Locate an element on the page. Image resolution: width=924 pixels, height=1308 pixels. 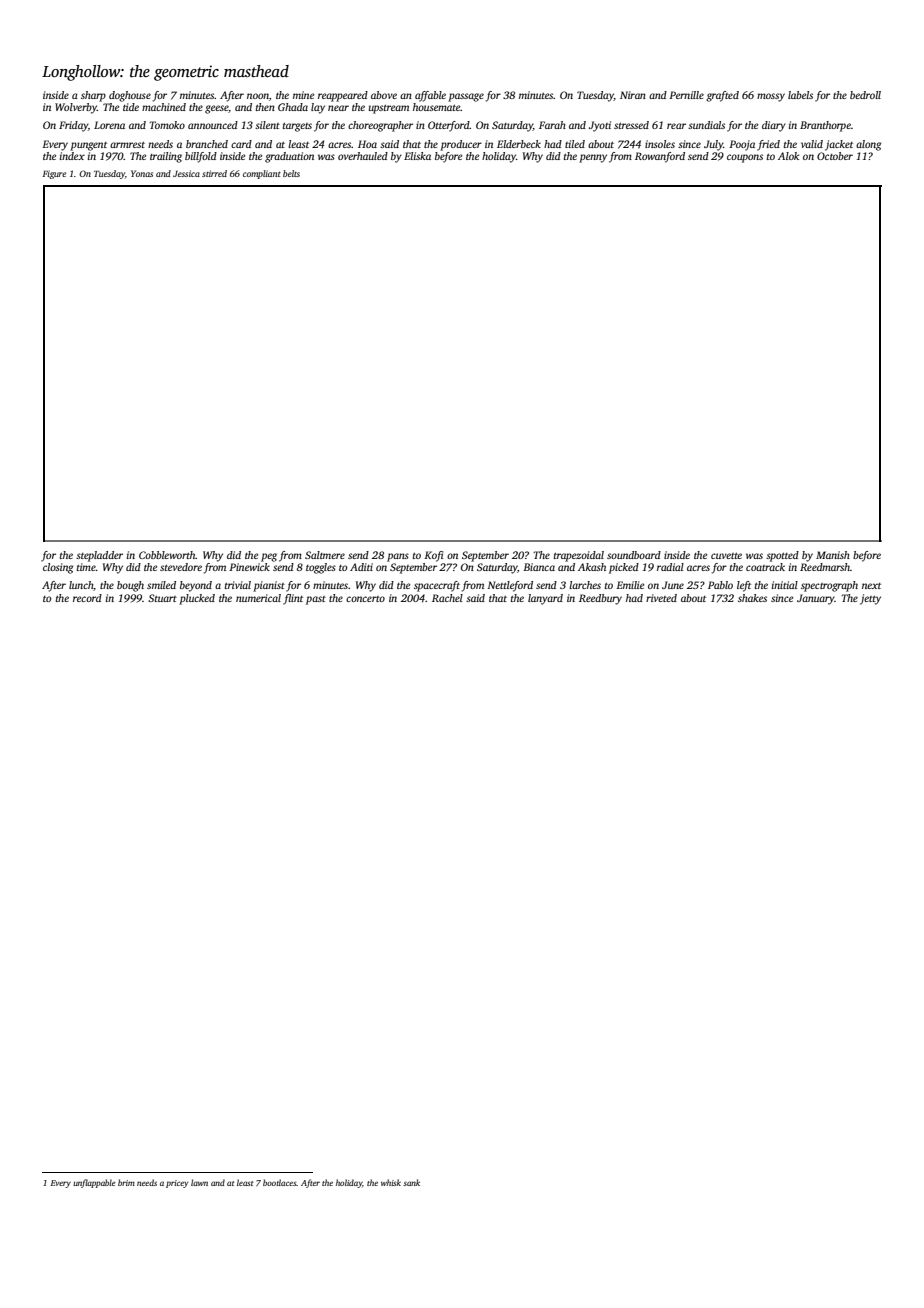
spotted is located at coordinates (782, 556).
